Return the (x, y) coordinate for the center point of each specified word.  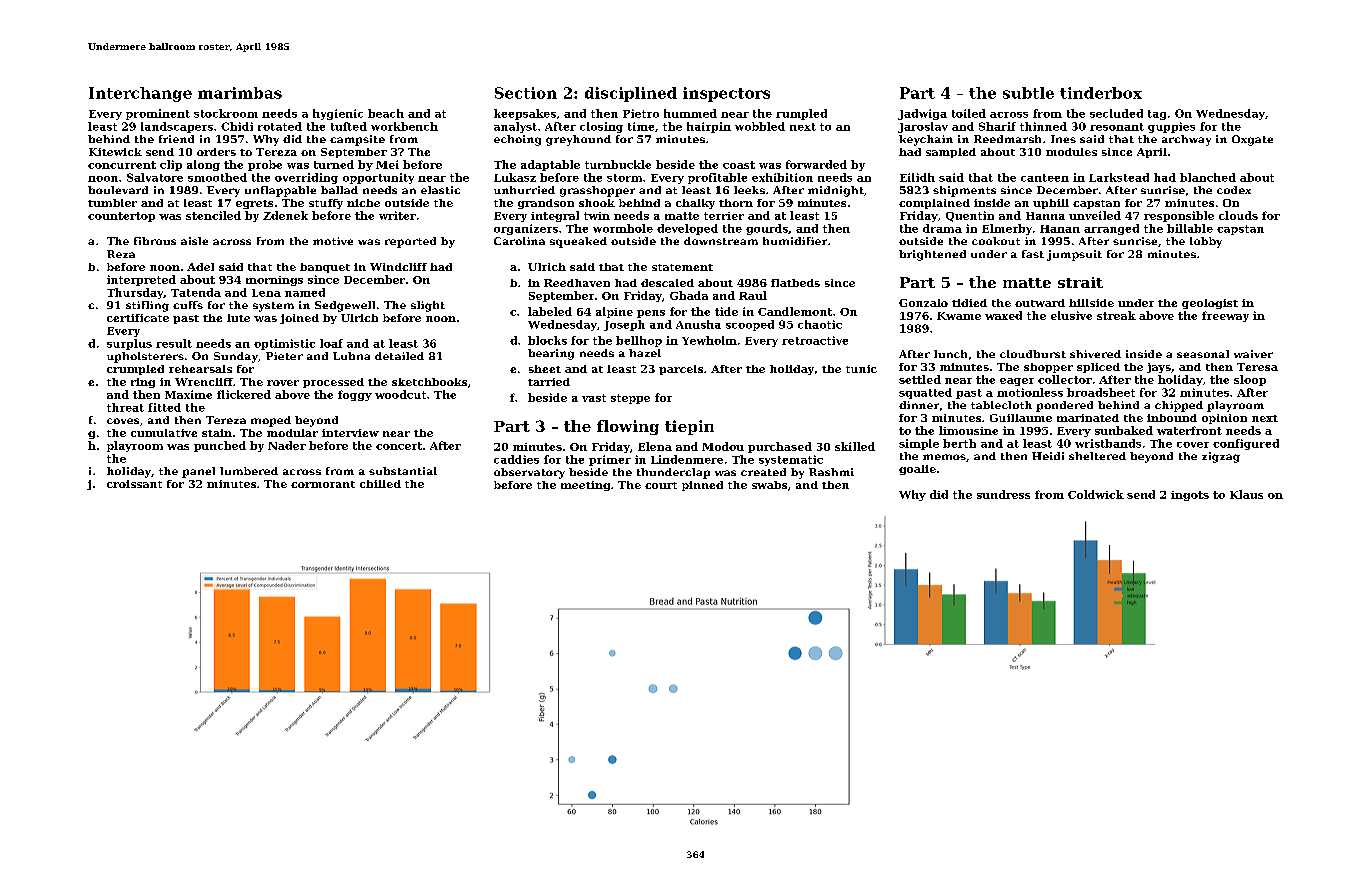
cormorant (323, 484)
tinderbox (1101, 93)
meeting (585, 486)
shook (597, 203)
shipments (964, 191)
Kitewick (115, 152)
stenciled (213, 215)
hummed (690, 113)
